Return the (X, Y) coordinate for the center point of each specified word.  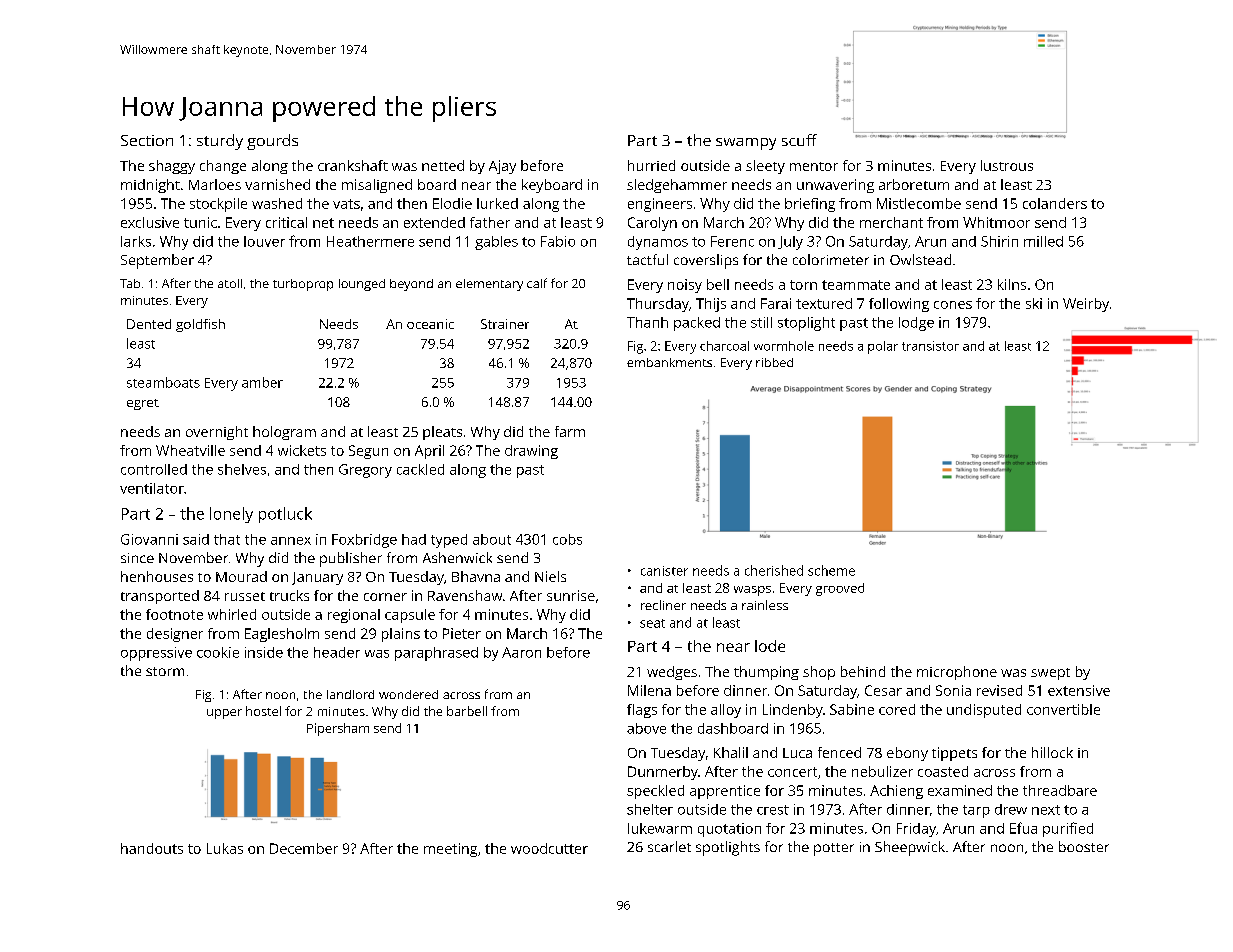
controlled (154, 469)
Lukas (225, 848)
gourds (272, 142)
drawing (531, 452)
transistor (930, 346)
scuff (799, 140)
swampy (746, 144)
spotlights (728, 848)
